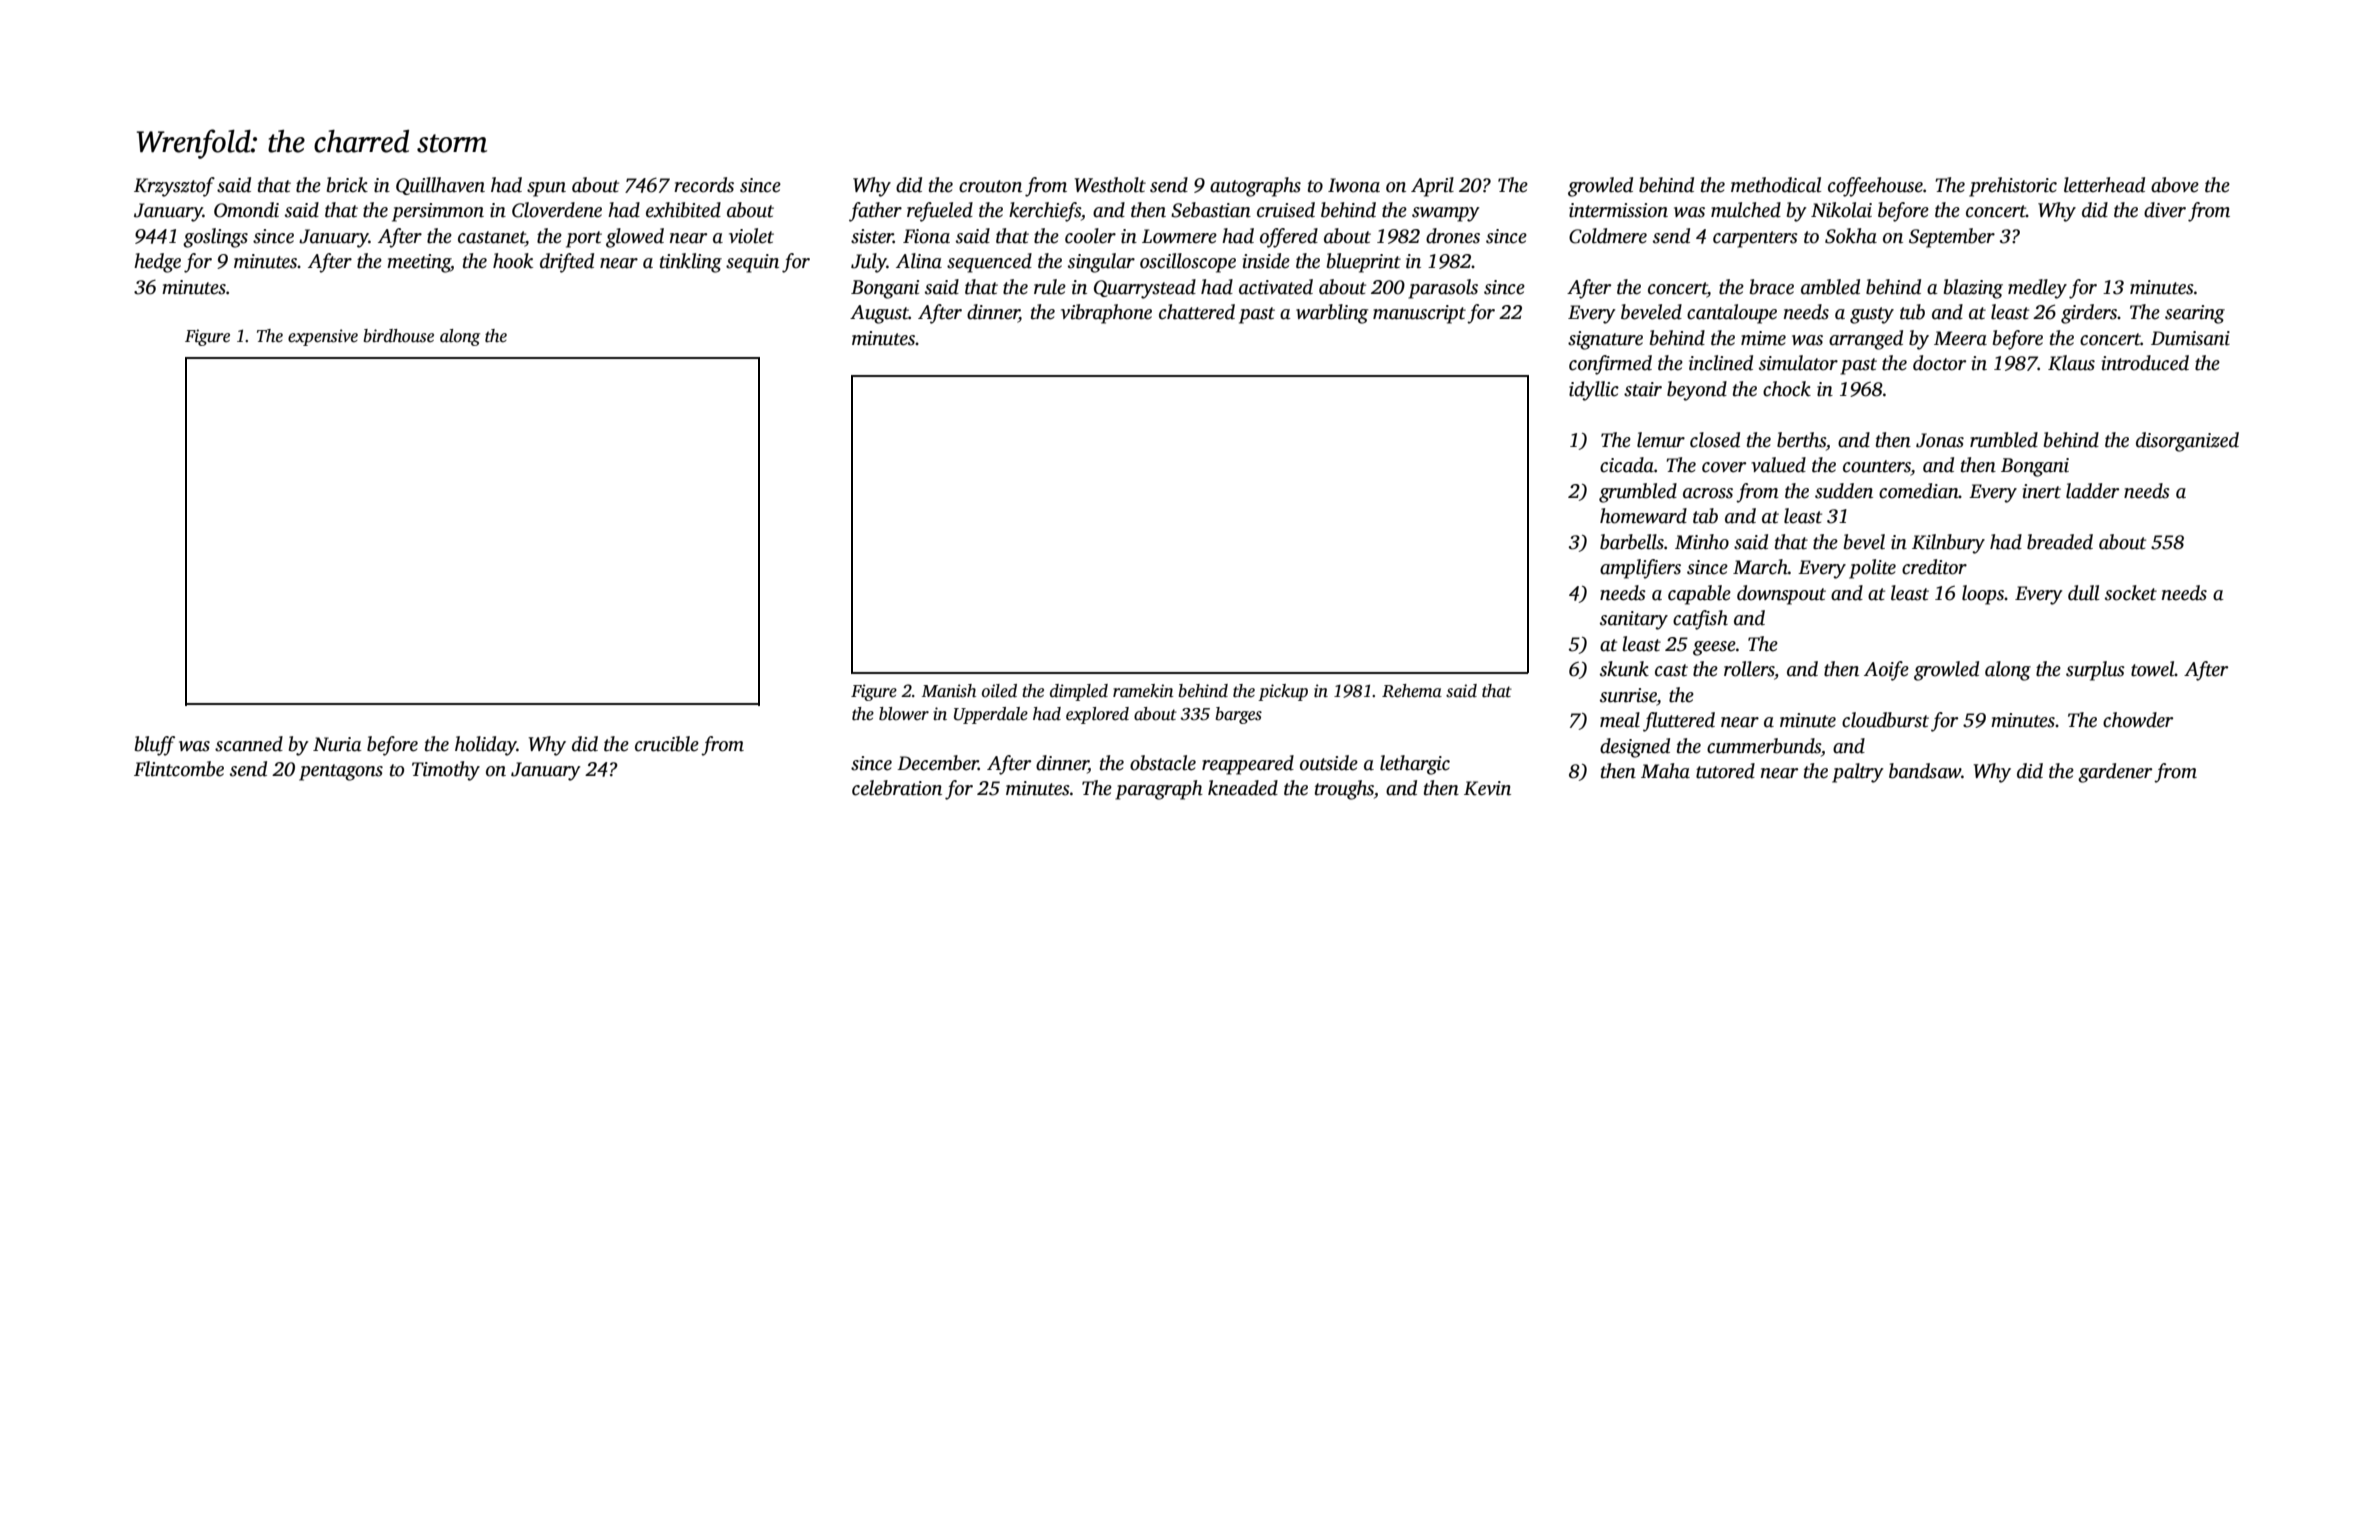  I want to click on Manish, so click(949, 691).
